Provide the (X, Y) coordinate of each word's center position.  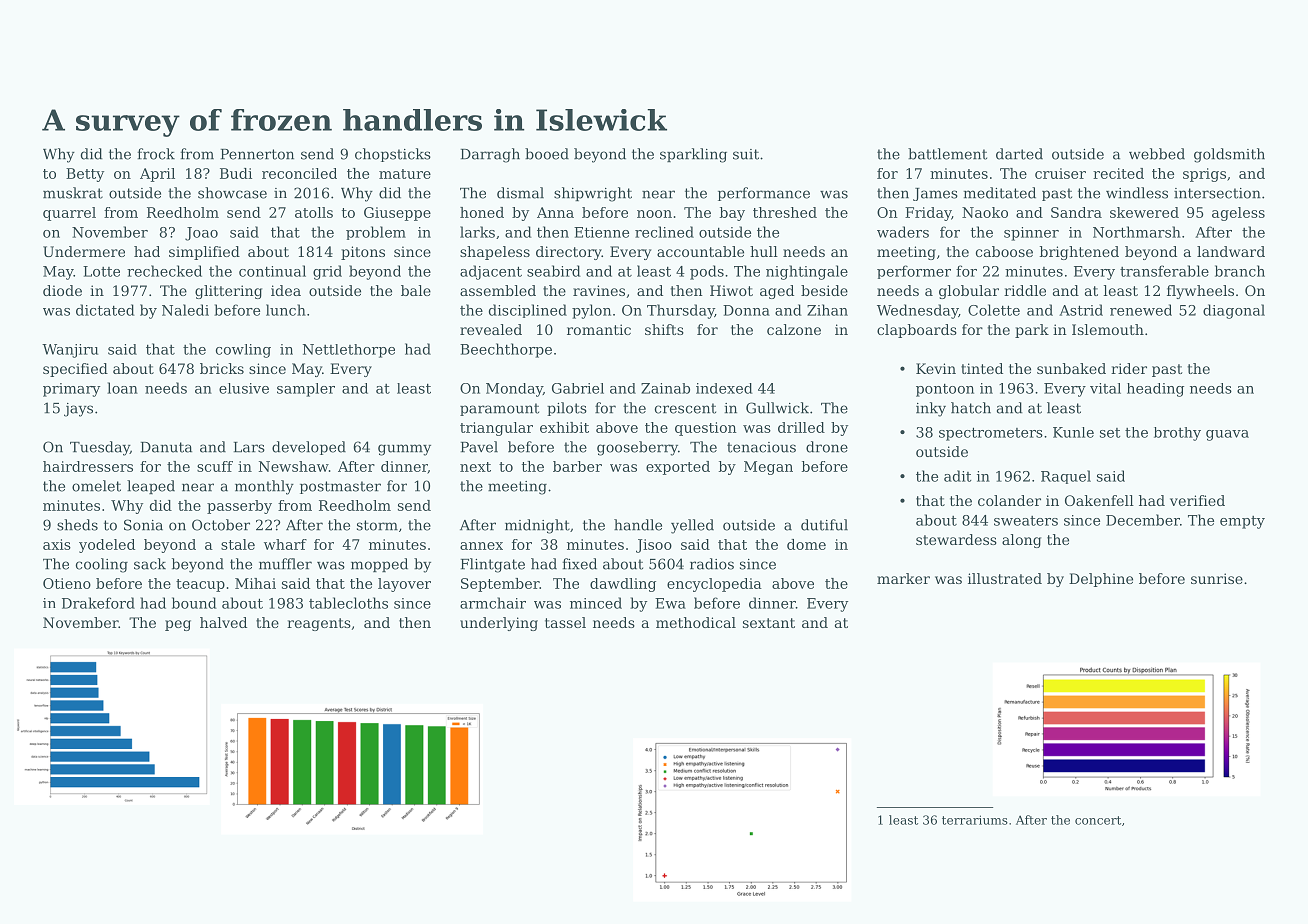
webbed (1157, 154)
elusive (244, 388)
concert (1098, 820)
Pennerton (257, 154)
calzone (794, 329)
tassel (565, 622)
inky (931, 409)
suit (746, 154)
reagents (319, 624)
